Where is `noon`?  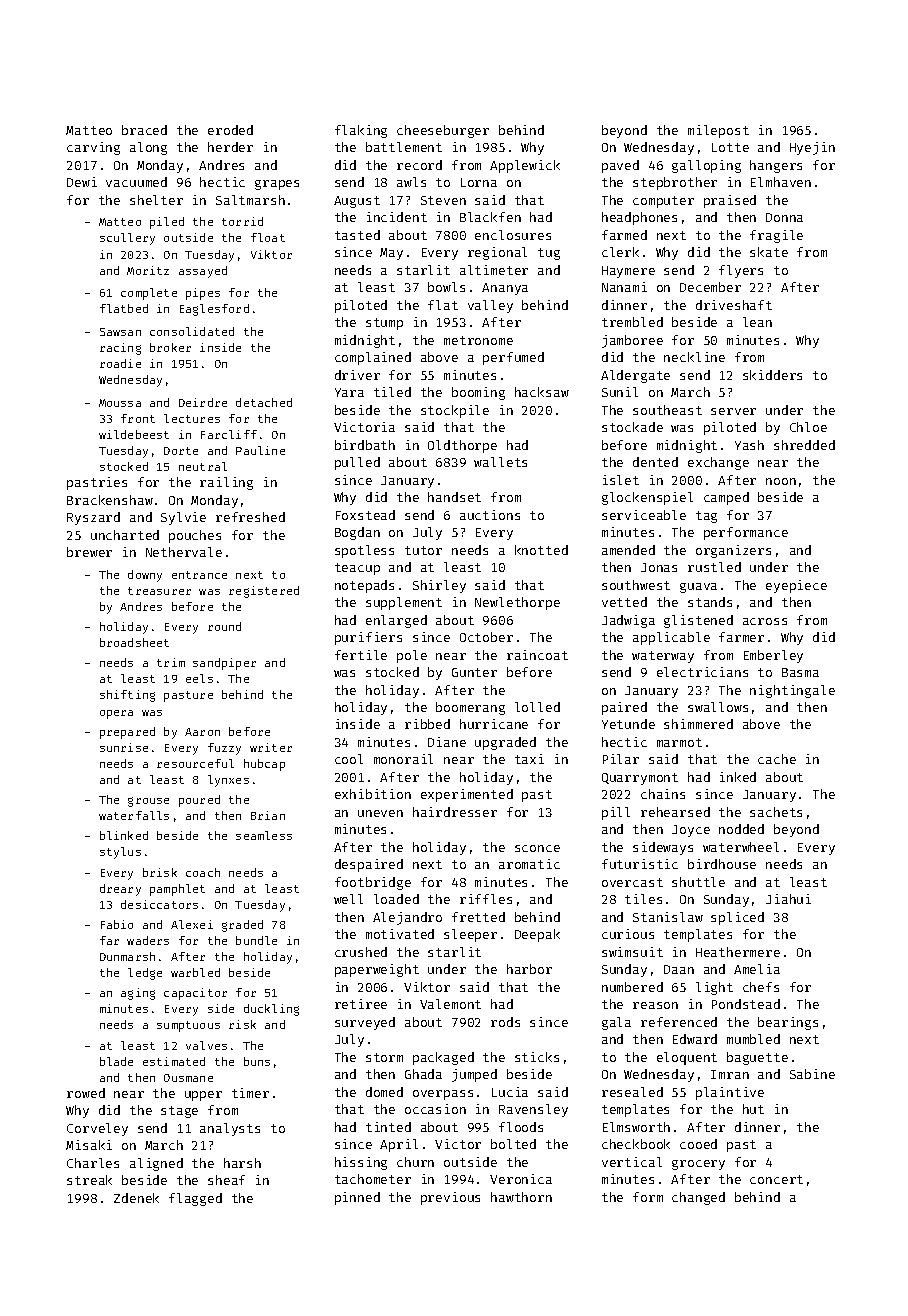 noon is located at coordinates (781, 481).
